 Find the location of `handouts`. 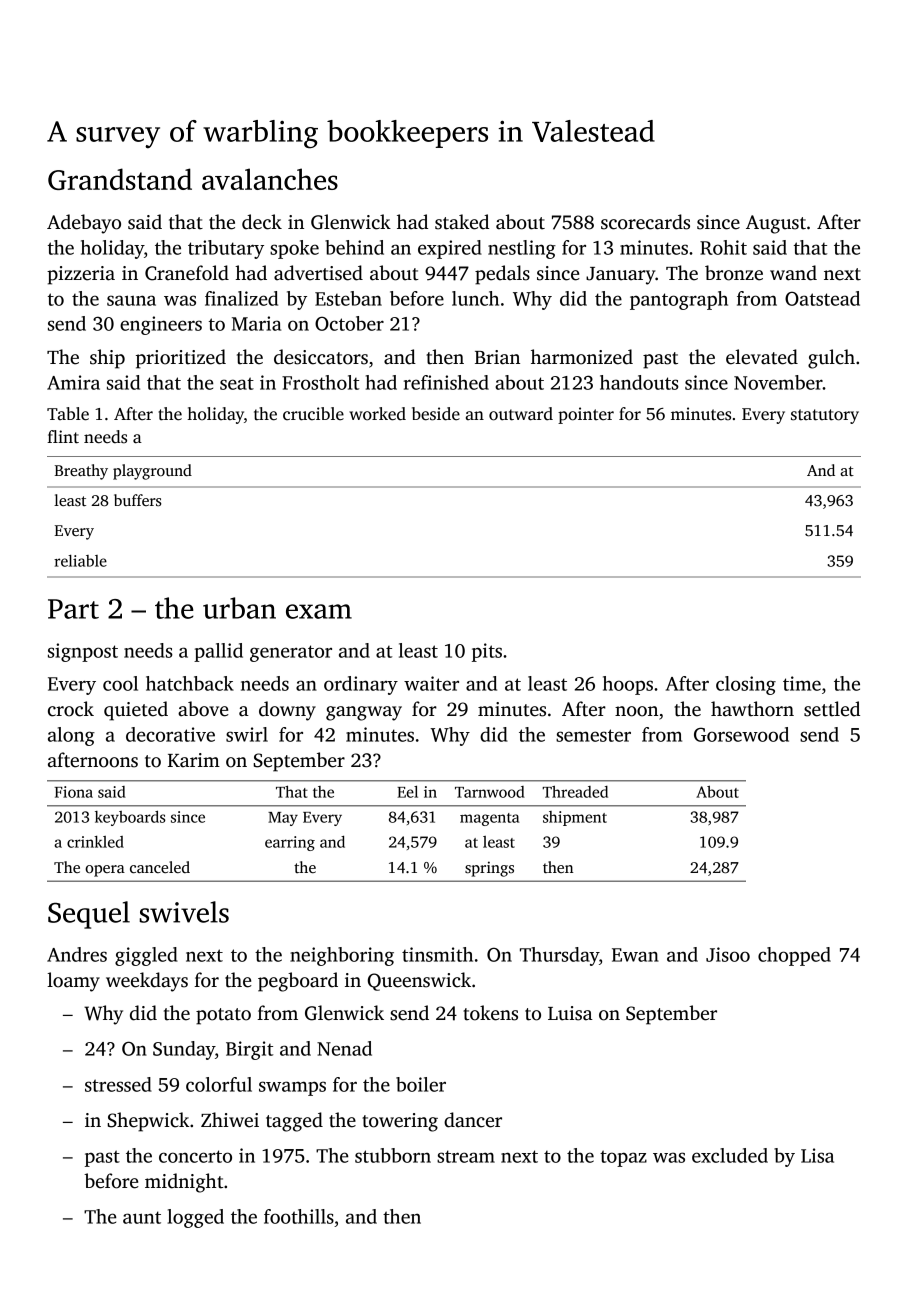

handouts is located at coordinates (639, 382).
